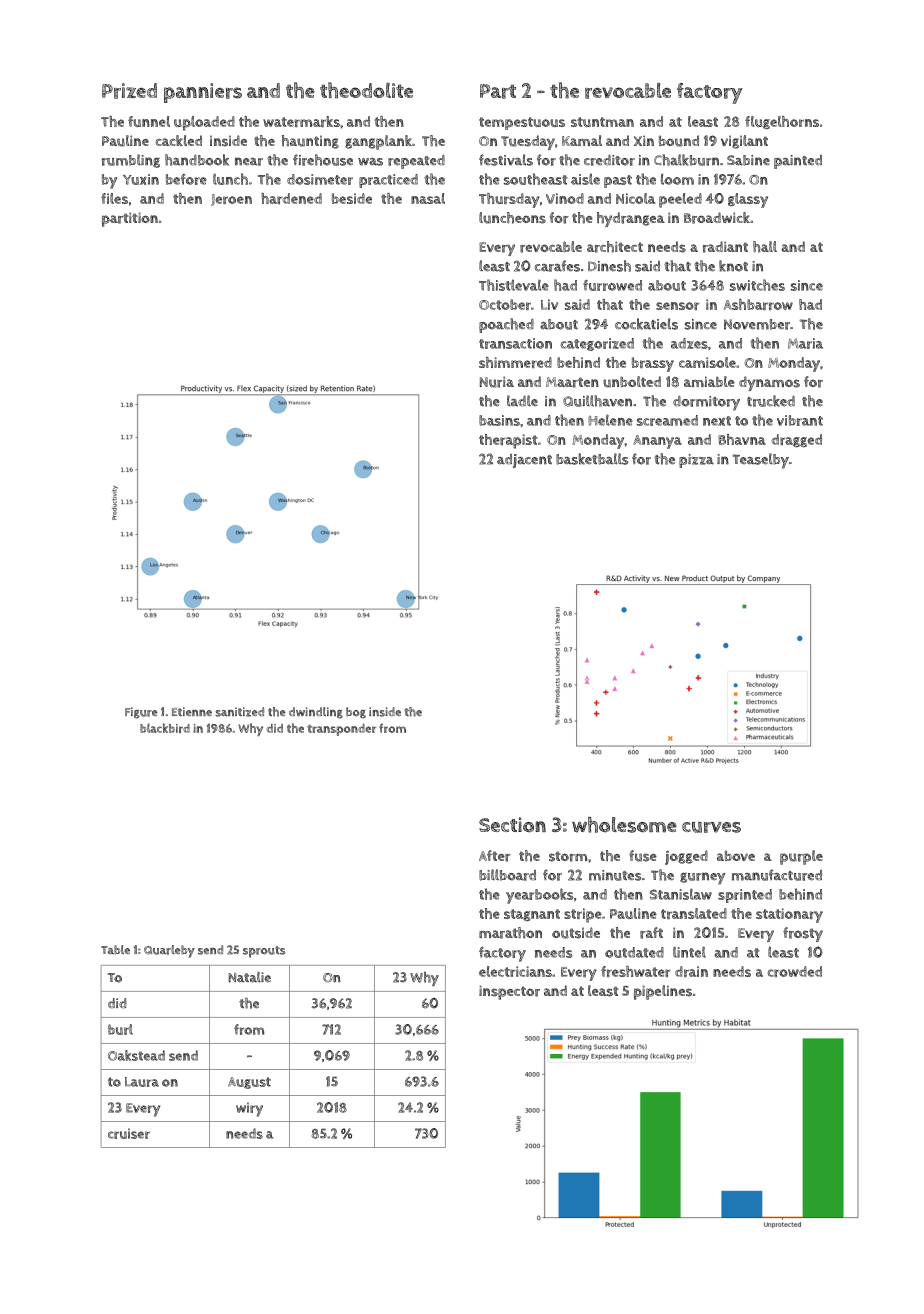 Image resolution: width=924 pixels, height=1314 pixels. What do you see at coordinates (378, 142) in the document?
I see `gangplank` at bounding box center [378, 142].
